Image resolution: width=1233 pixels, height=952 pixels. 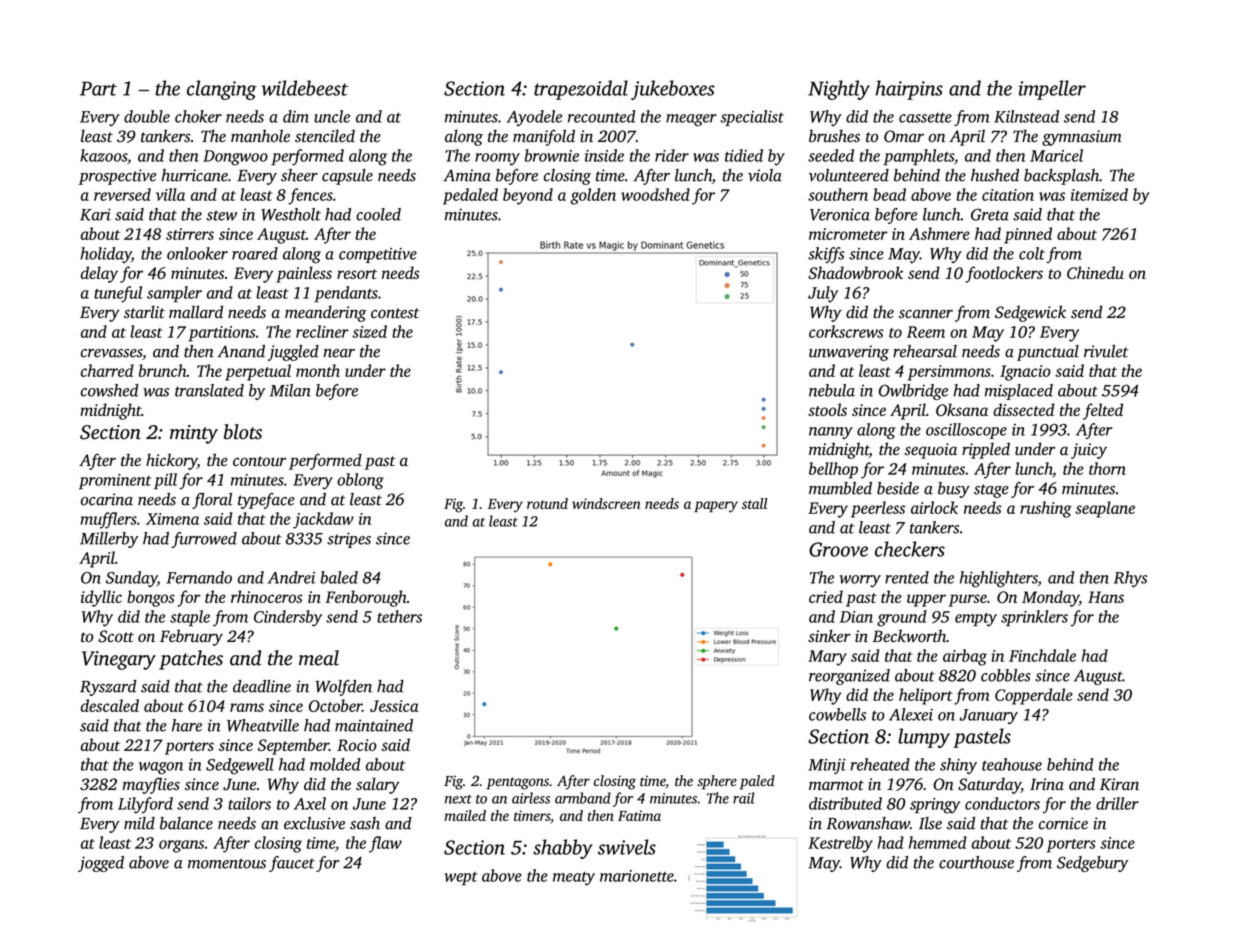 What do you see at coordinates (110, 390) in the document?
I see `cowshed` at bounding box center [110, 390].
